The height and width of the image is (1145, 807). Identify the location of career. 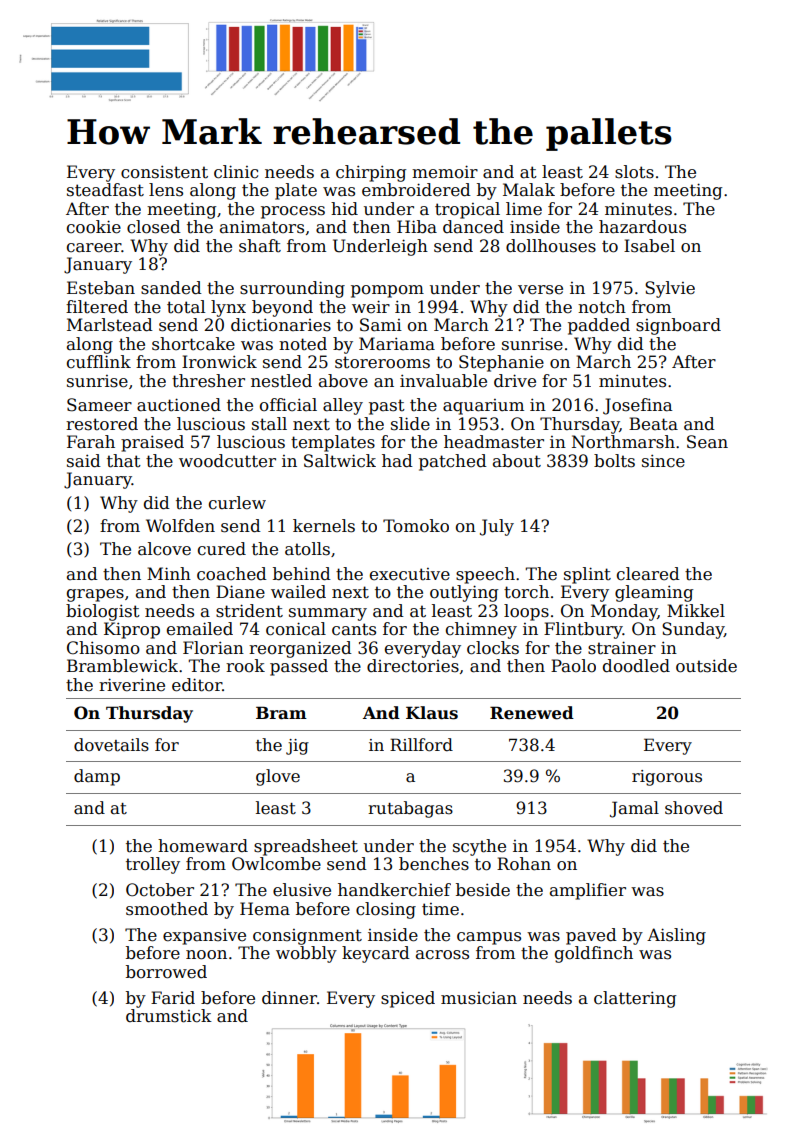
(94, 248).
